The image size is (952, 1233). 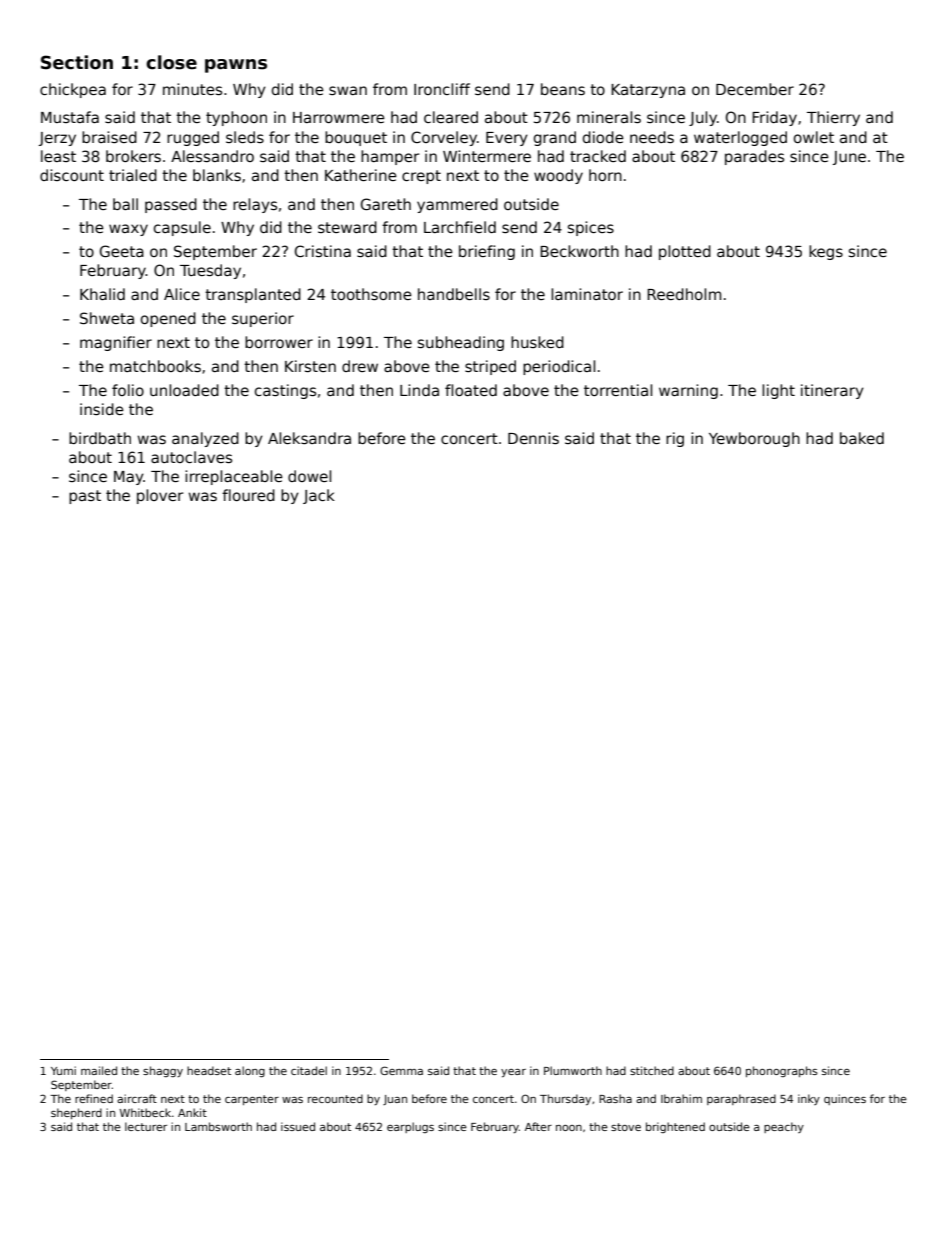 I want to click on plover, so click(x=160, y=496).
